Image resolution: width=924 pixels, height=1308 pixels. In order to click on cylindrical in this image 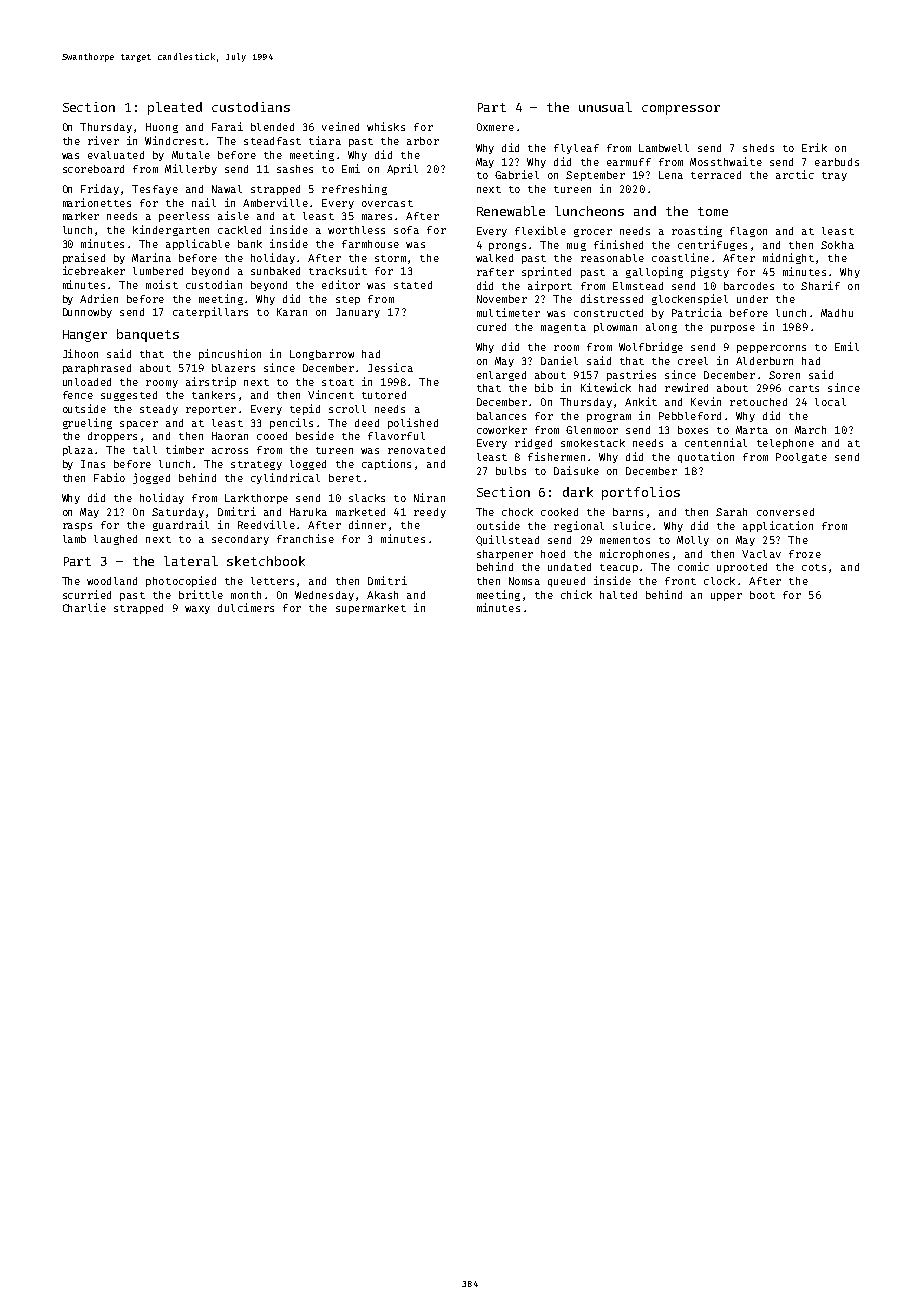, I will do `click(285, 478)`.
